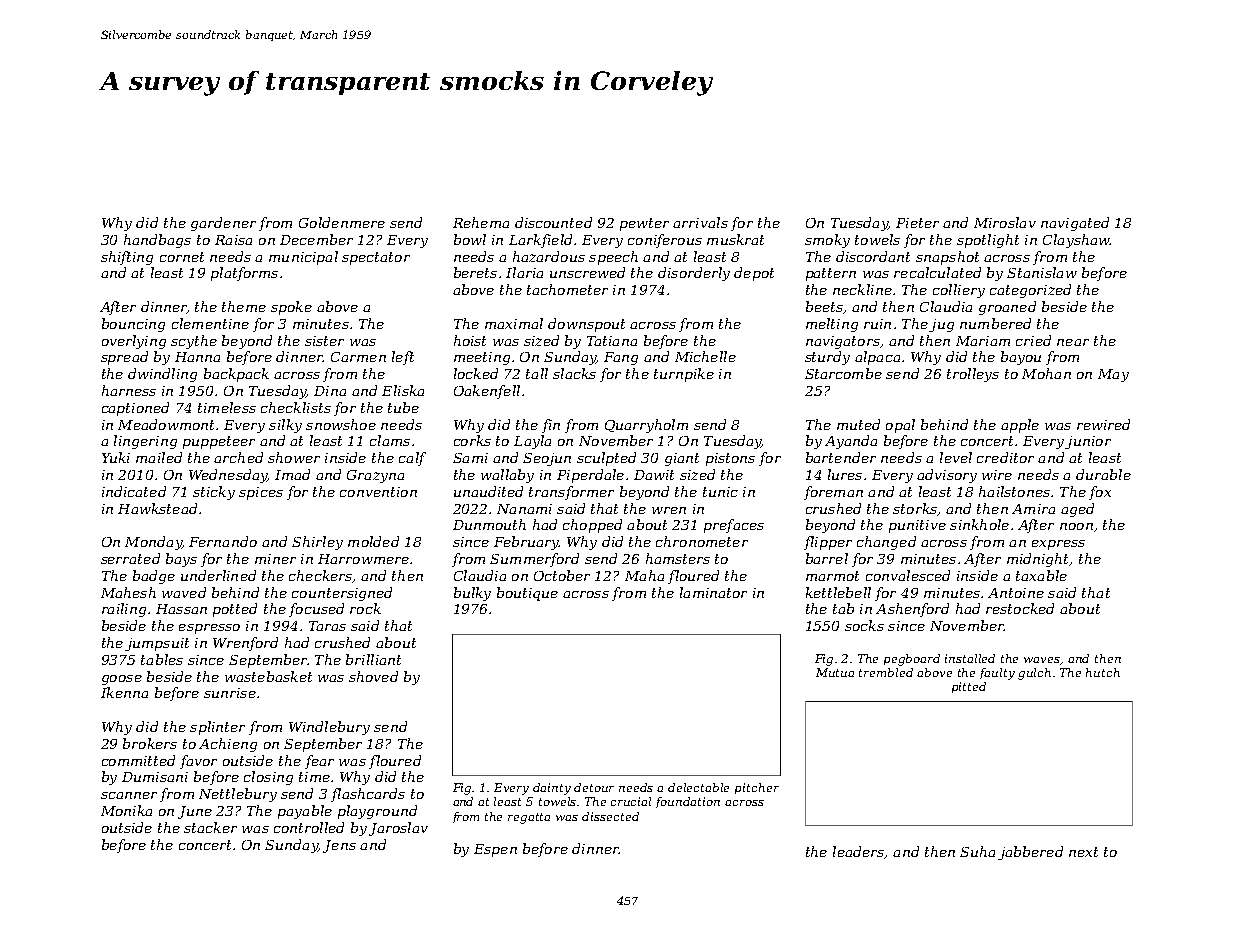 The width and height of the screenshot is (1233, 952). I want to click on wallaby, so click(507, 476).
